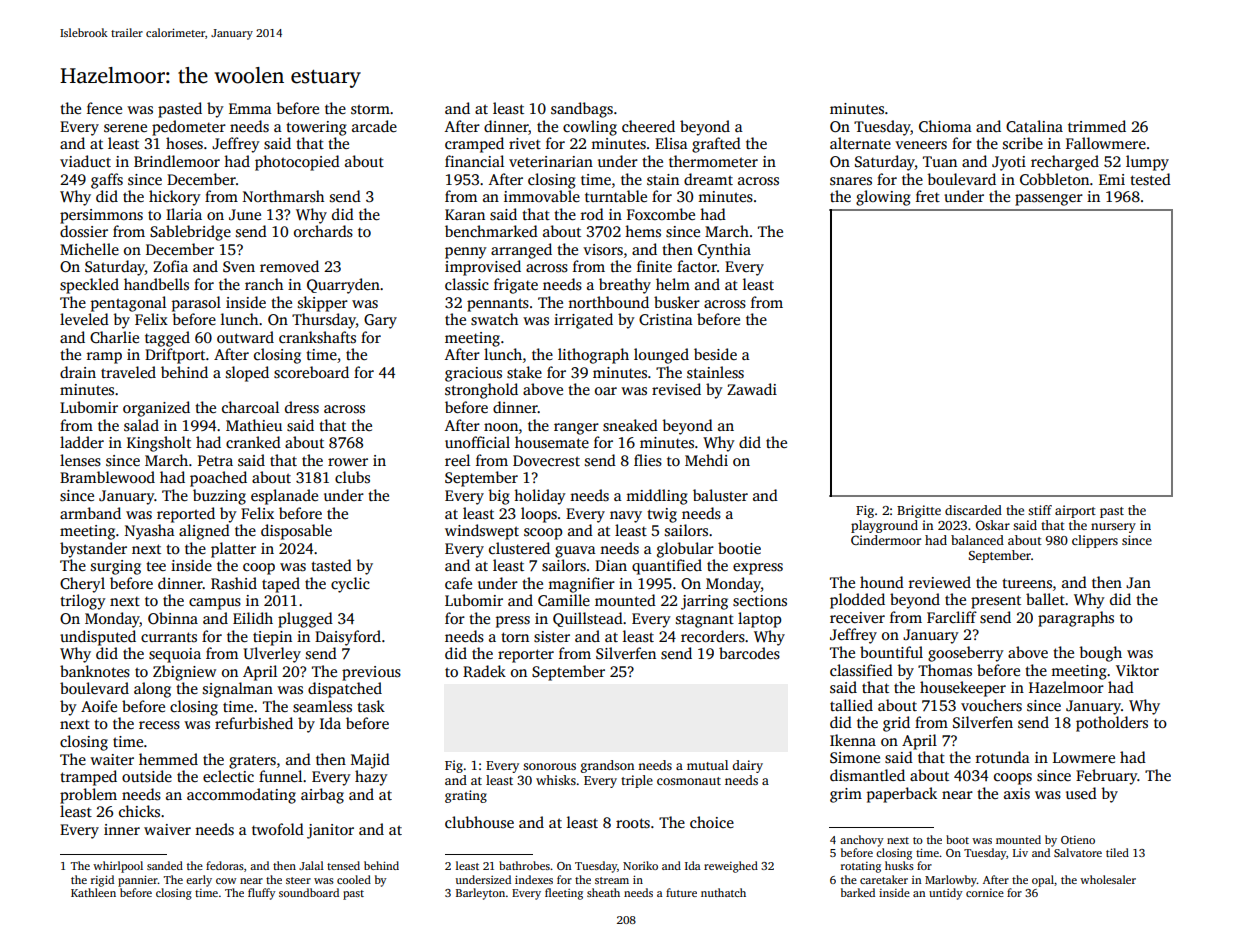 Image resolution: width=1233 pixels, height=952 pixels. What do you see at coordinates (940, 582) in the screenshot?
I see `reviewed` at bounding box center [940, 582].
